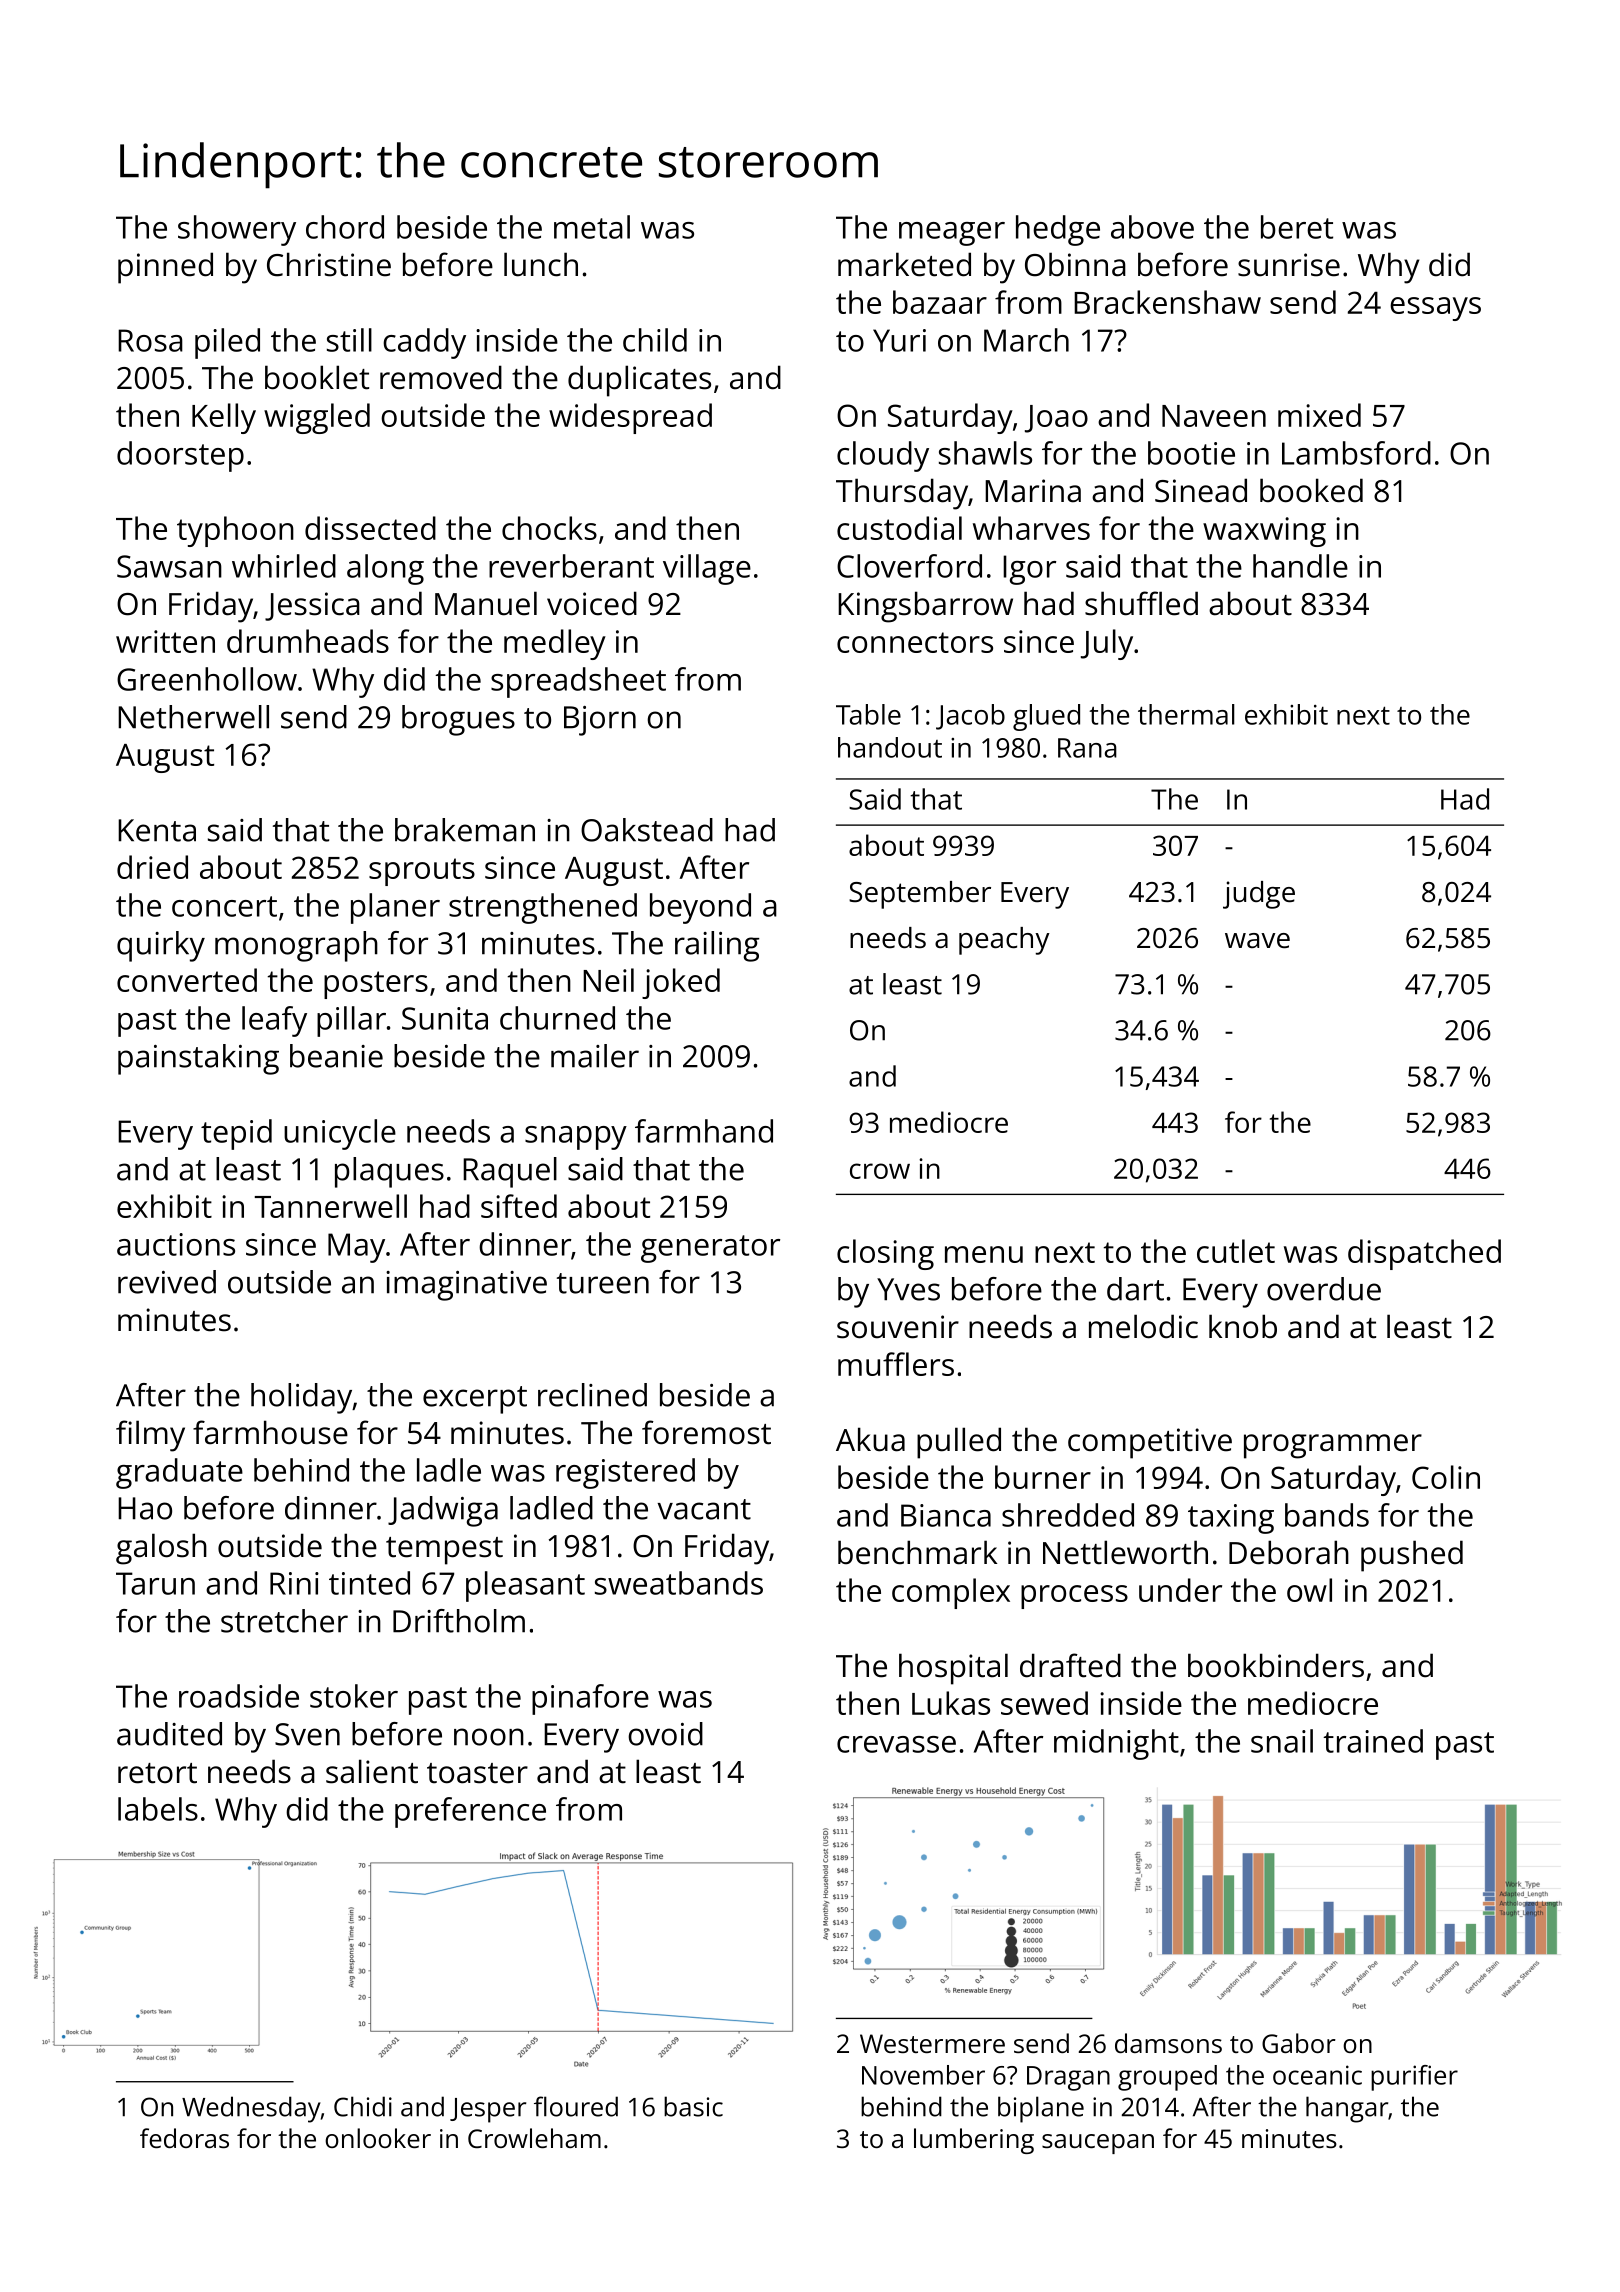 This screenshot has height=2292, width=1620. Describe the element at coordinates (693, 2106) in the screenshot. I see `basic` at that location.
